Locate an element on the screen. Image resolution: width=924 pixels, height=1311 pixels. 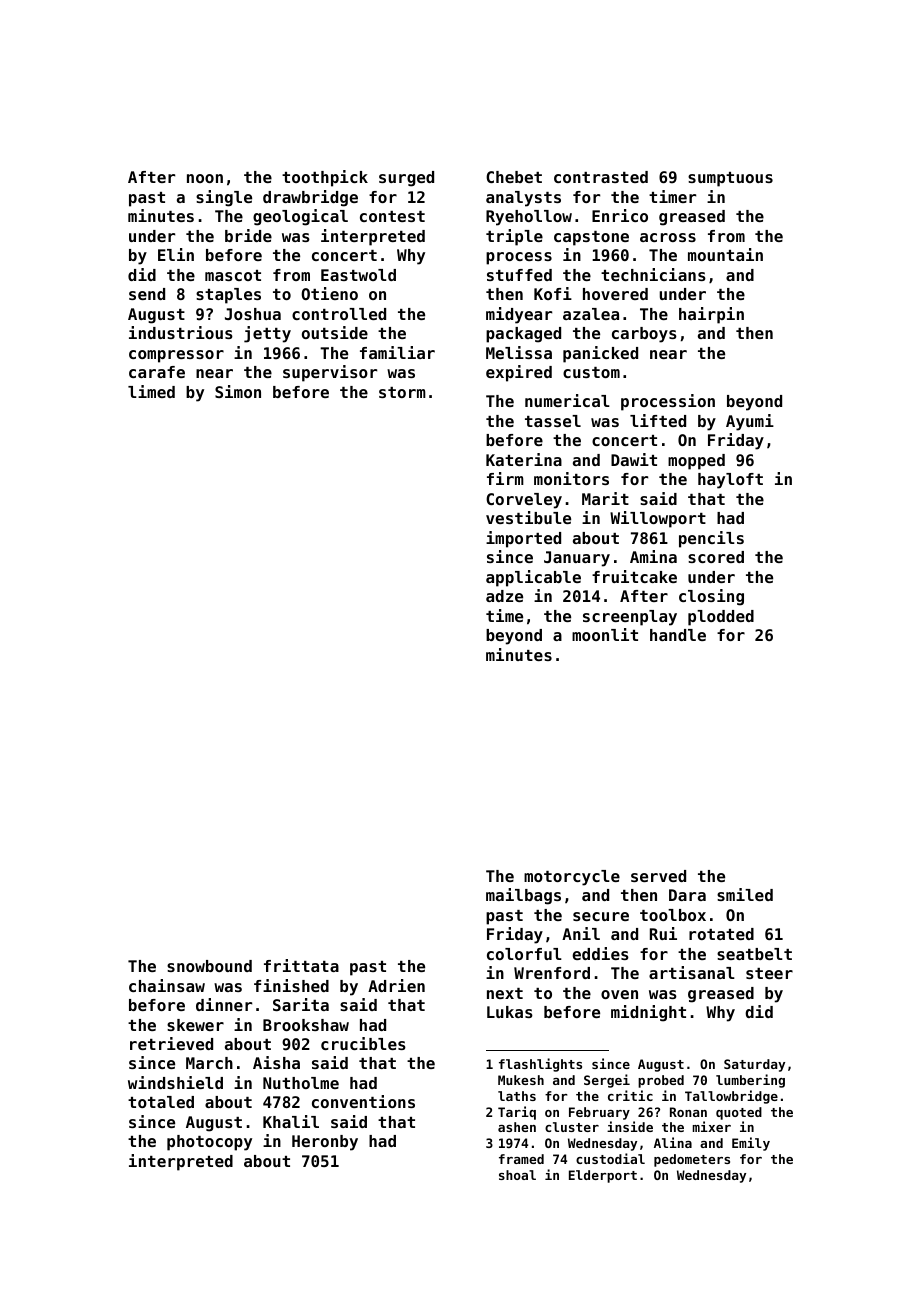
Ryehollow is located at coordinates (529, 218).
